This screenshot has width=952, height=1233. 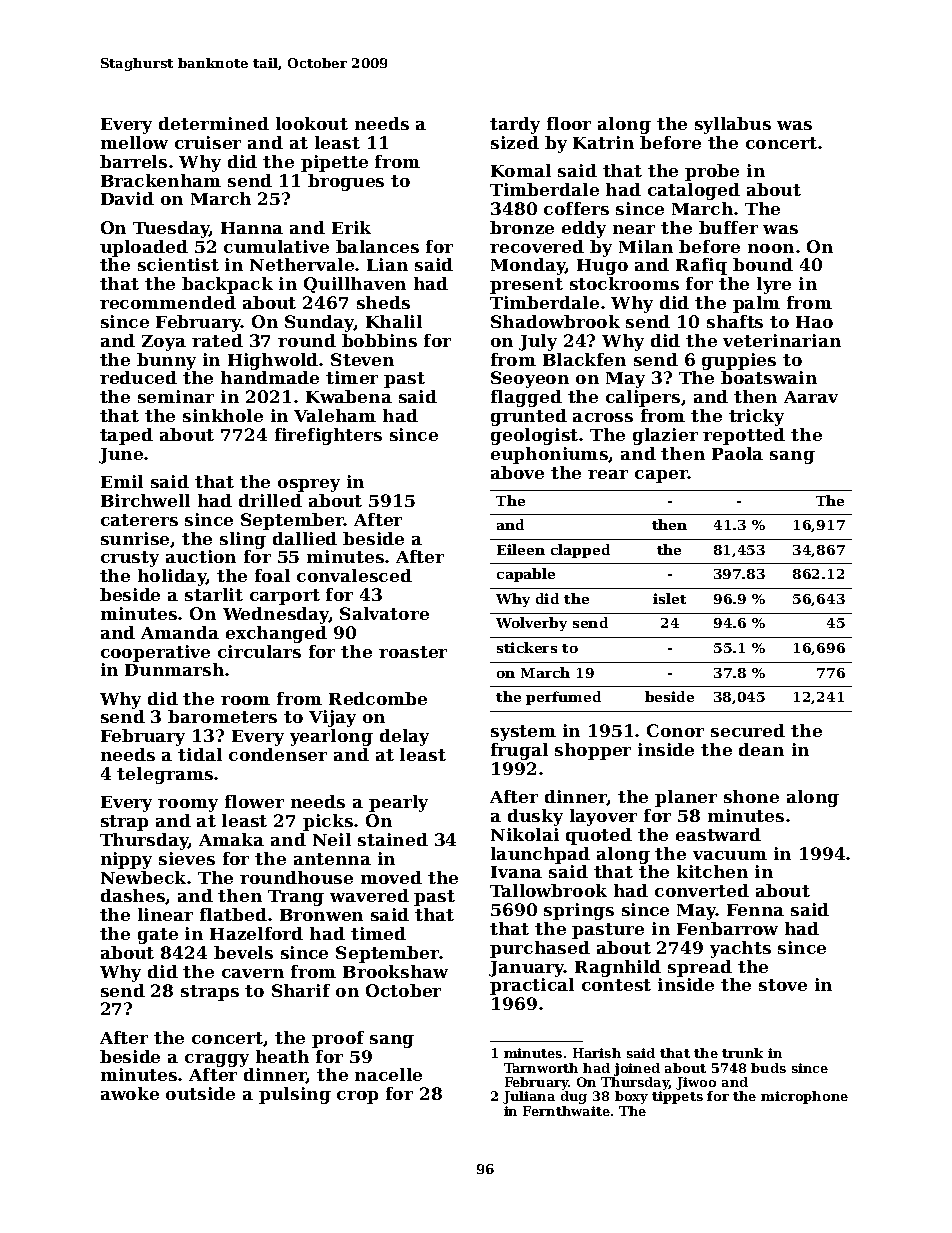 I want to click on awoke, so click(x=130, y=1093).
